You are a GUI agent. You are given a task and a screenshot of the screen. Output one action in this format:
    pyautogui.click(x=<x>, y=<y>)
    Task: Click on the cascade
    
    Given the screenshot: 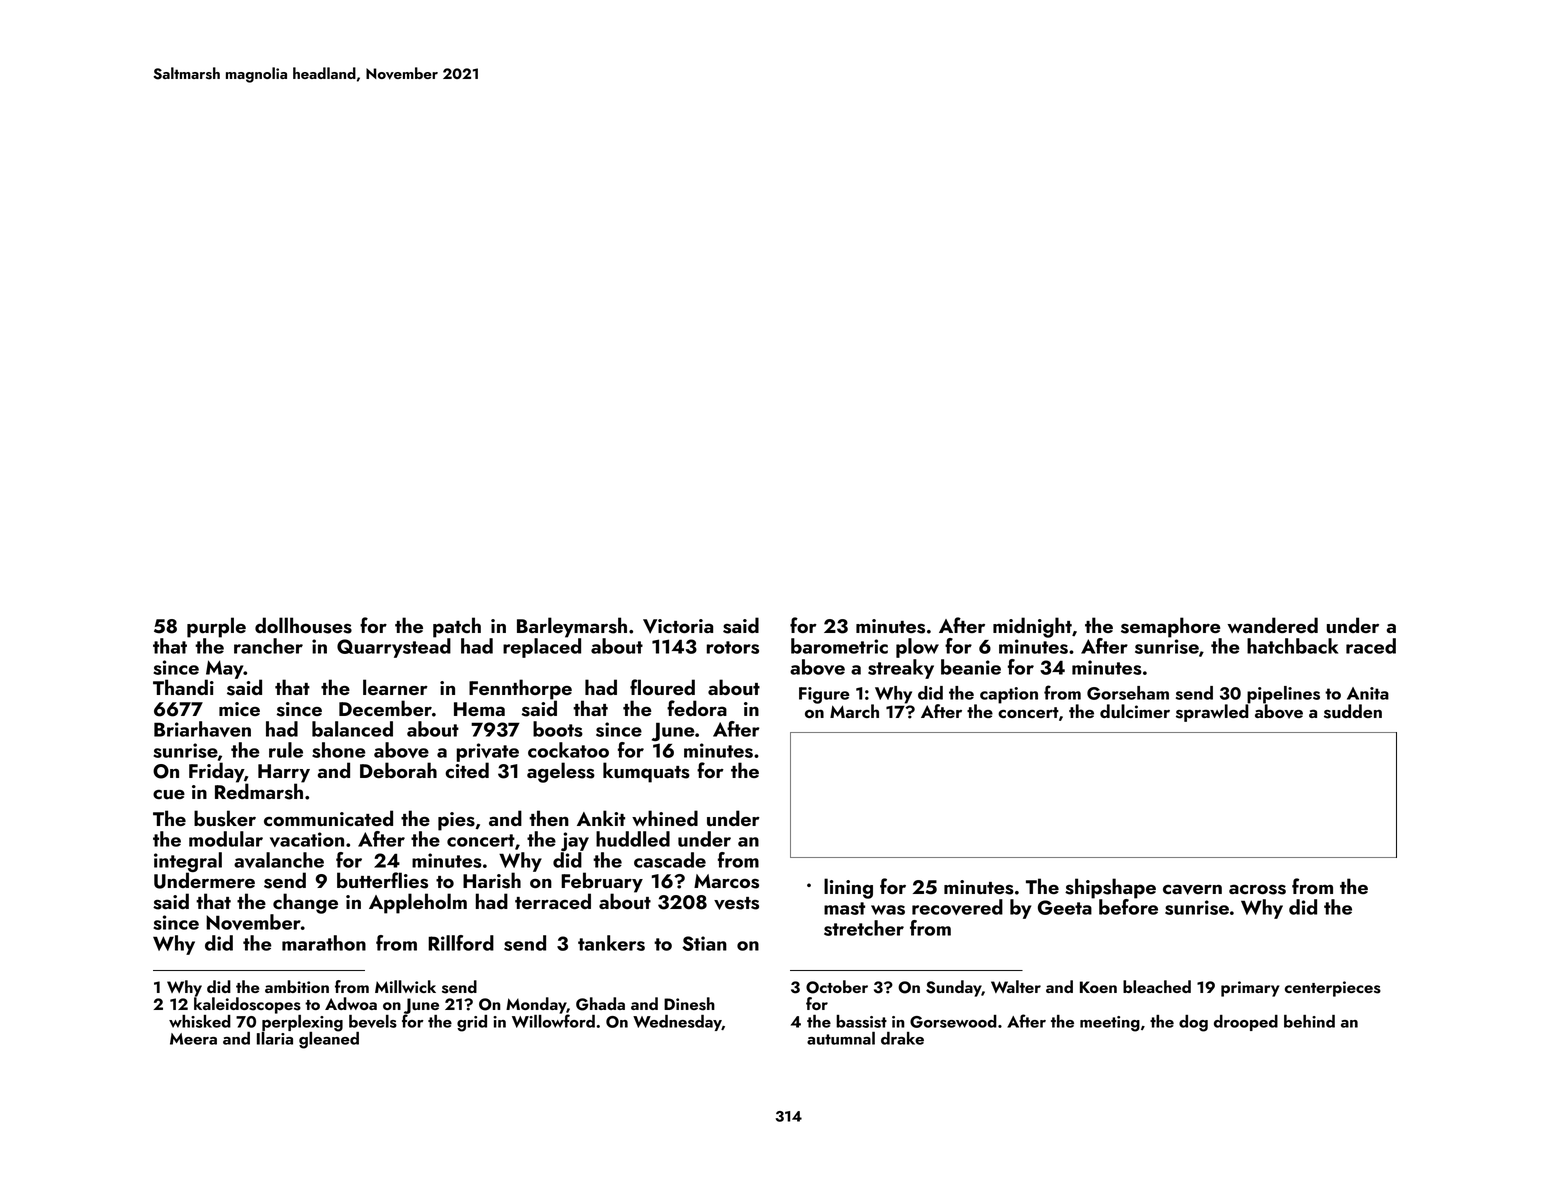 What is the action you would take?
    pyautogui.click(x=670, y=860)
